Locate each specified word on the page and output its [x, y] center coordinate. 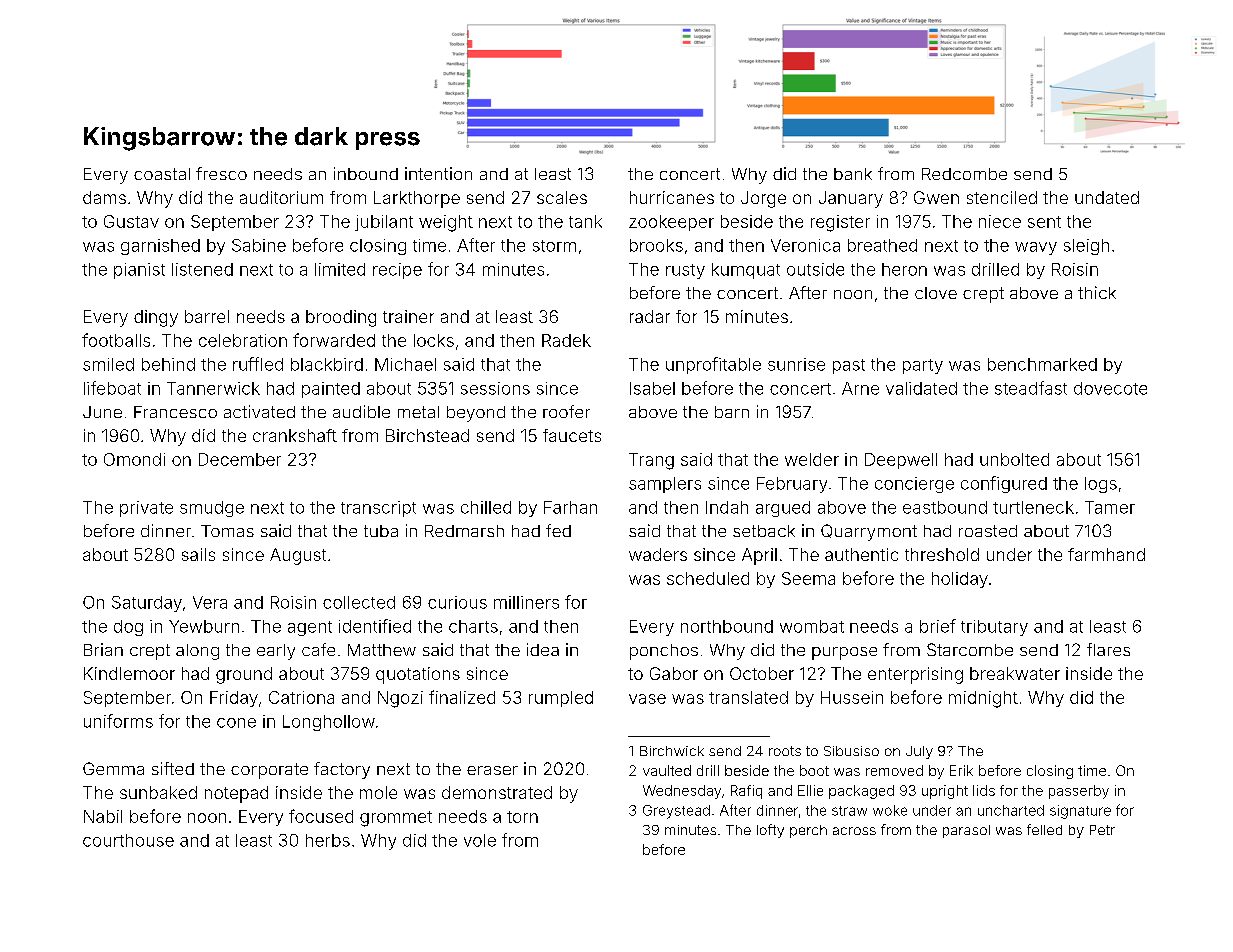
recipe [397, 271]
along [197, 652]
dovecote [1110, 388]
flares [1108, 649]
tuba [381, 531]
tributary [994, 628]
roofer [566, 411]
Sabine [259, 245]
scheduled [708, 578]
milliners [526, 602]
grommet [396, 819]
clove [936, 293]
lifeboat [112, 388]
